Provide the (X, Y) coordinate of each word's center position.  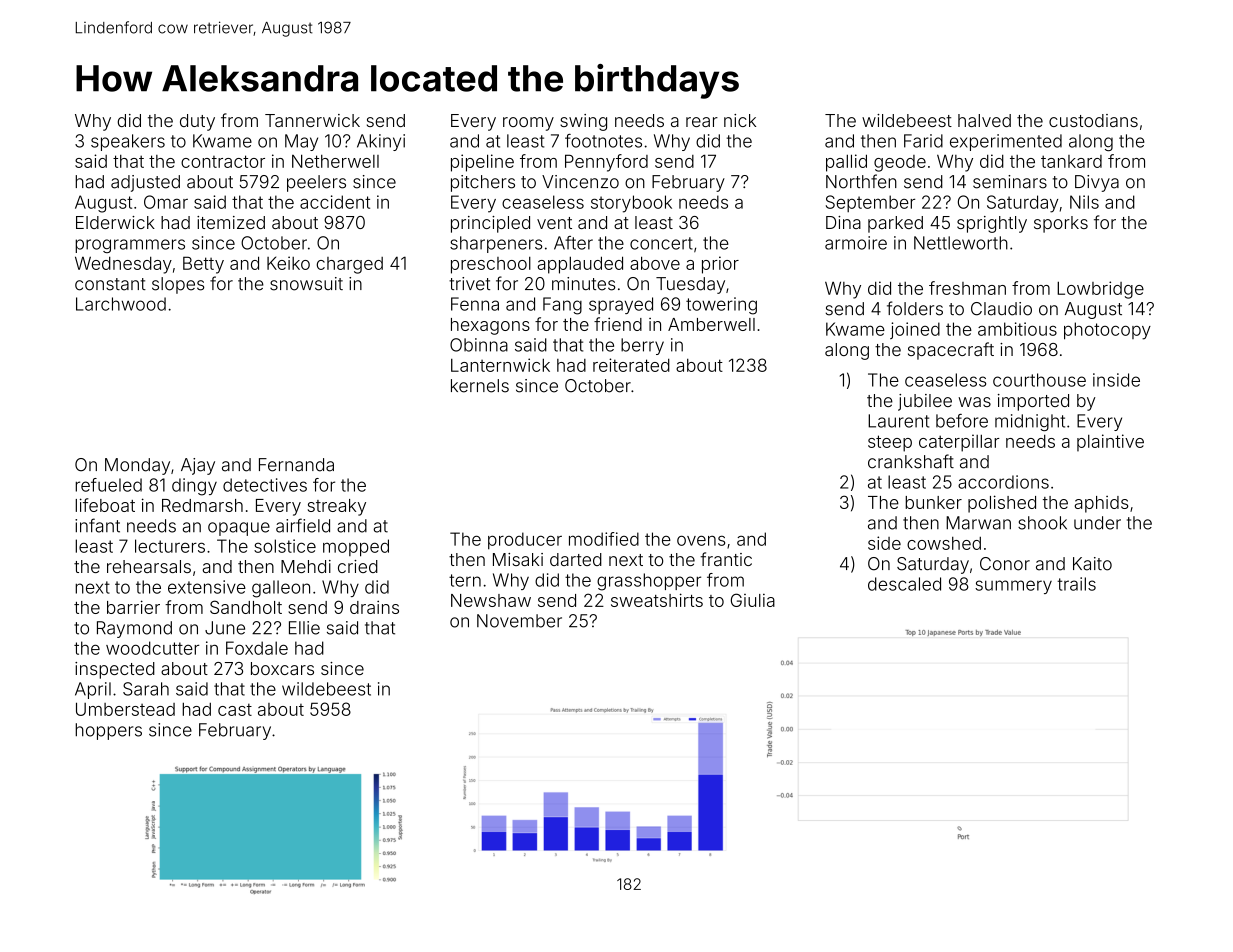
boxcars (282, 668)
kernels (480, 386)
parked (895, 224)
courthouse (1039, 380)
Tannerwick (312, 120)
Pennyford (606, 163)
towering (721, 306)
